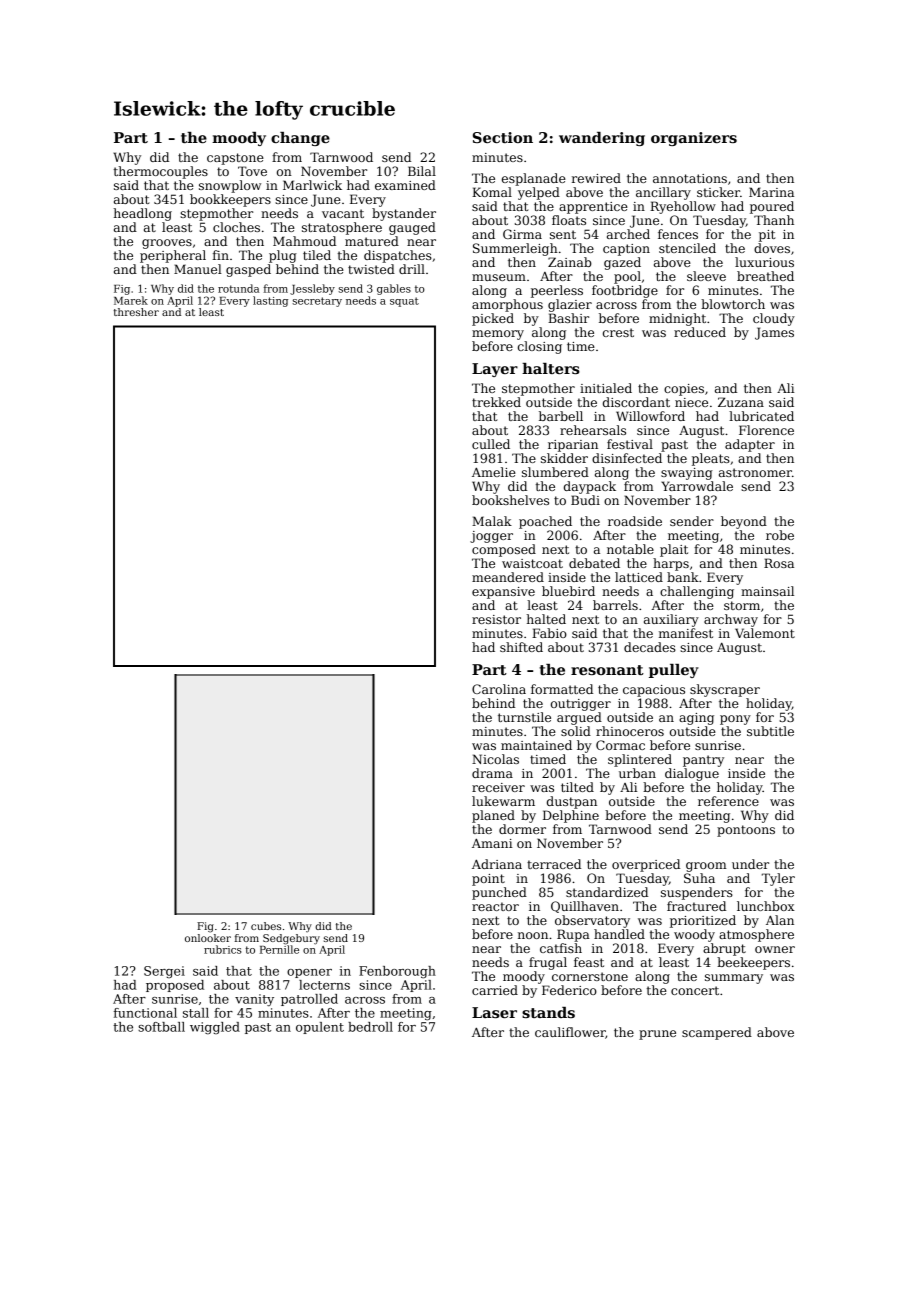 This screenshot has height=1316, width=908. Describe the element at coordinates (771, 192) in the screenshot. I see `Marina` at that location.
